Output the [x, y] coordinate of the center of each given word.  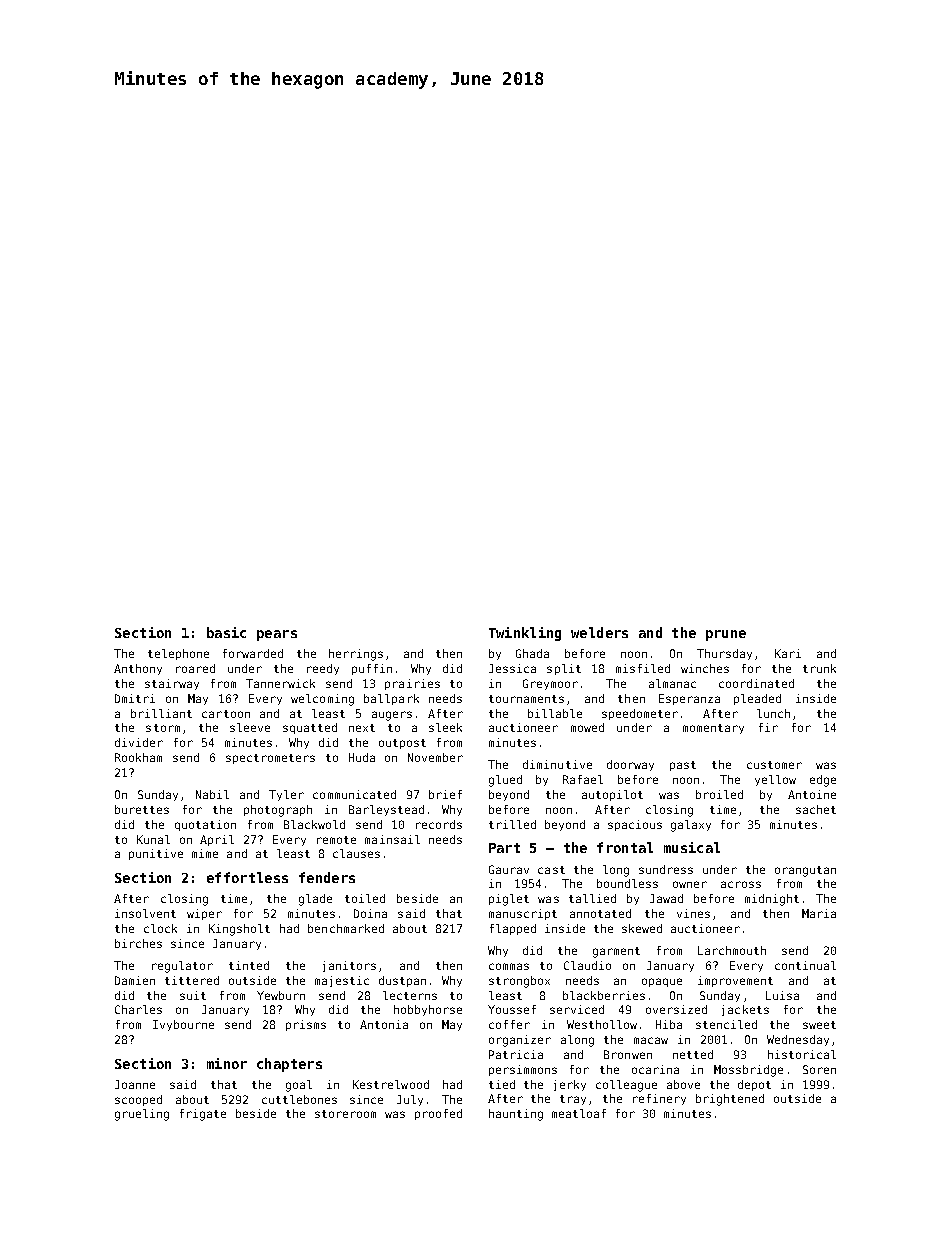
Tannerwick [280, 683]
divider [139, 742]
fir [768, 727]
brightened [730, 1100]
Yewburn [281, 995]
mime [205, 853]
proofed [438, 1114]
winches [705, 668]
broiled [719, 794]
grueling [142, 1115]
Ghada [532, 653]
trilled [512, 824]
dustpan [402, 981]
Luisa [782, 995]
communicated [354, 794]
